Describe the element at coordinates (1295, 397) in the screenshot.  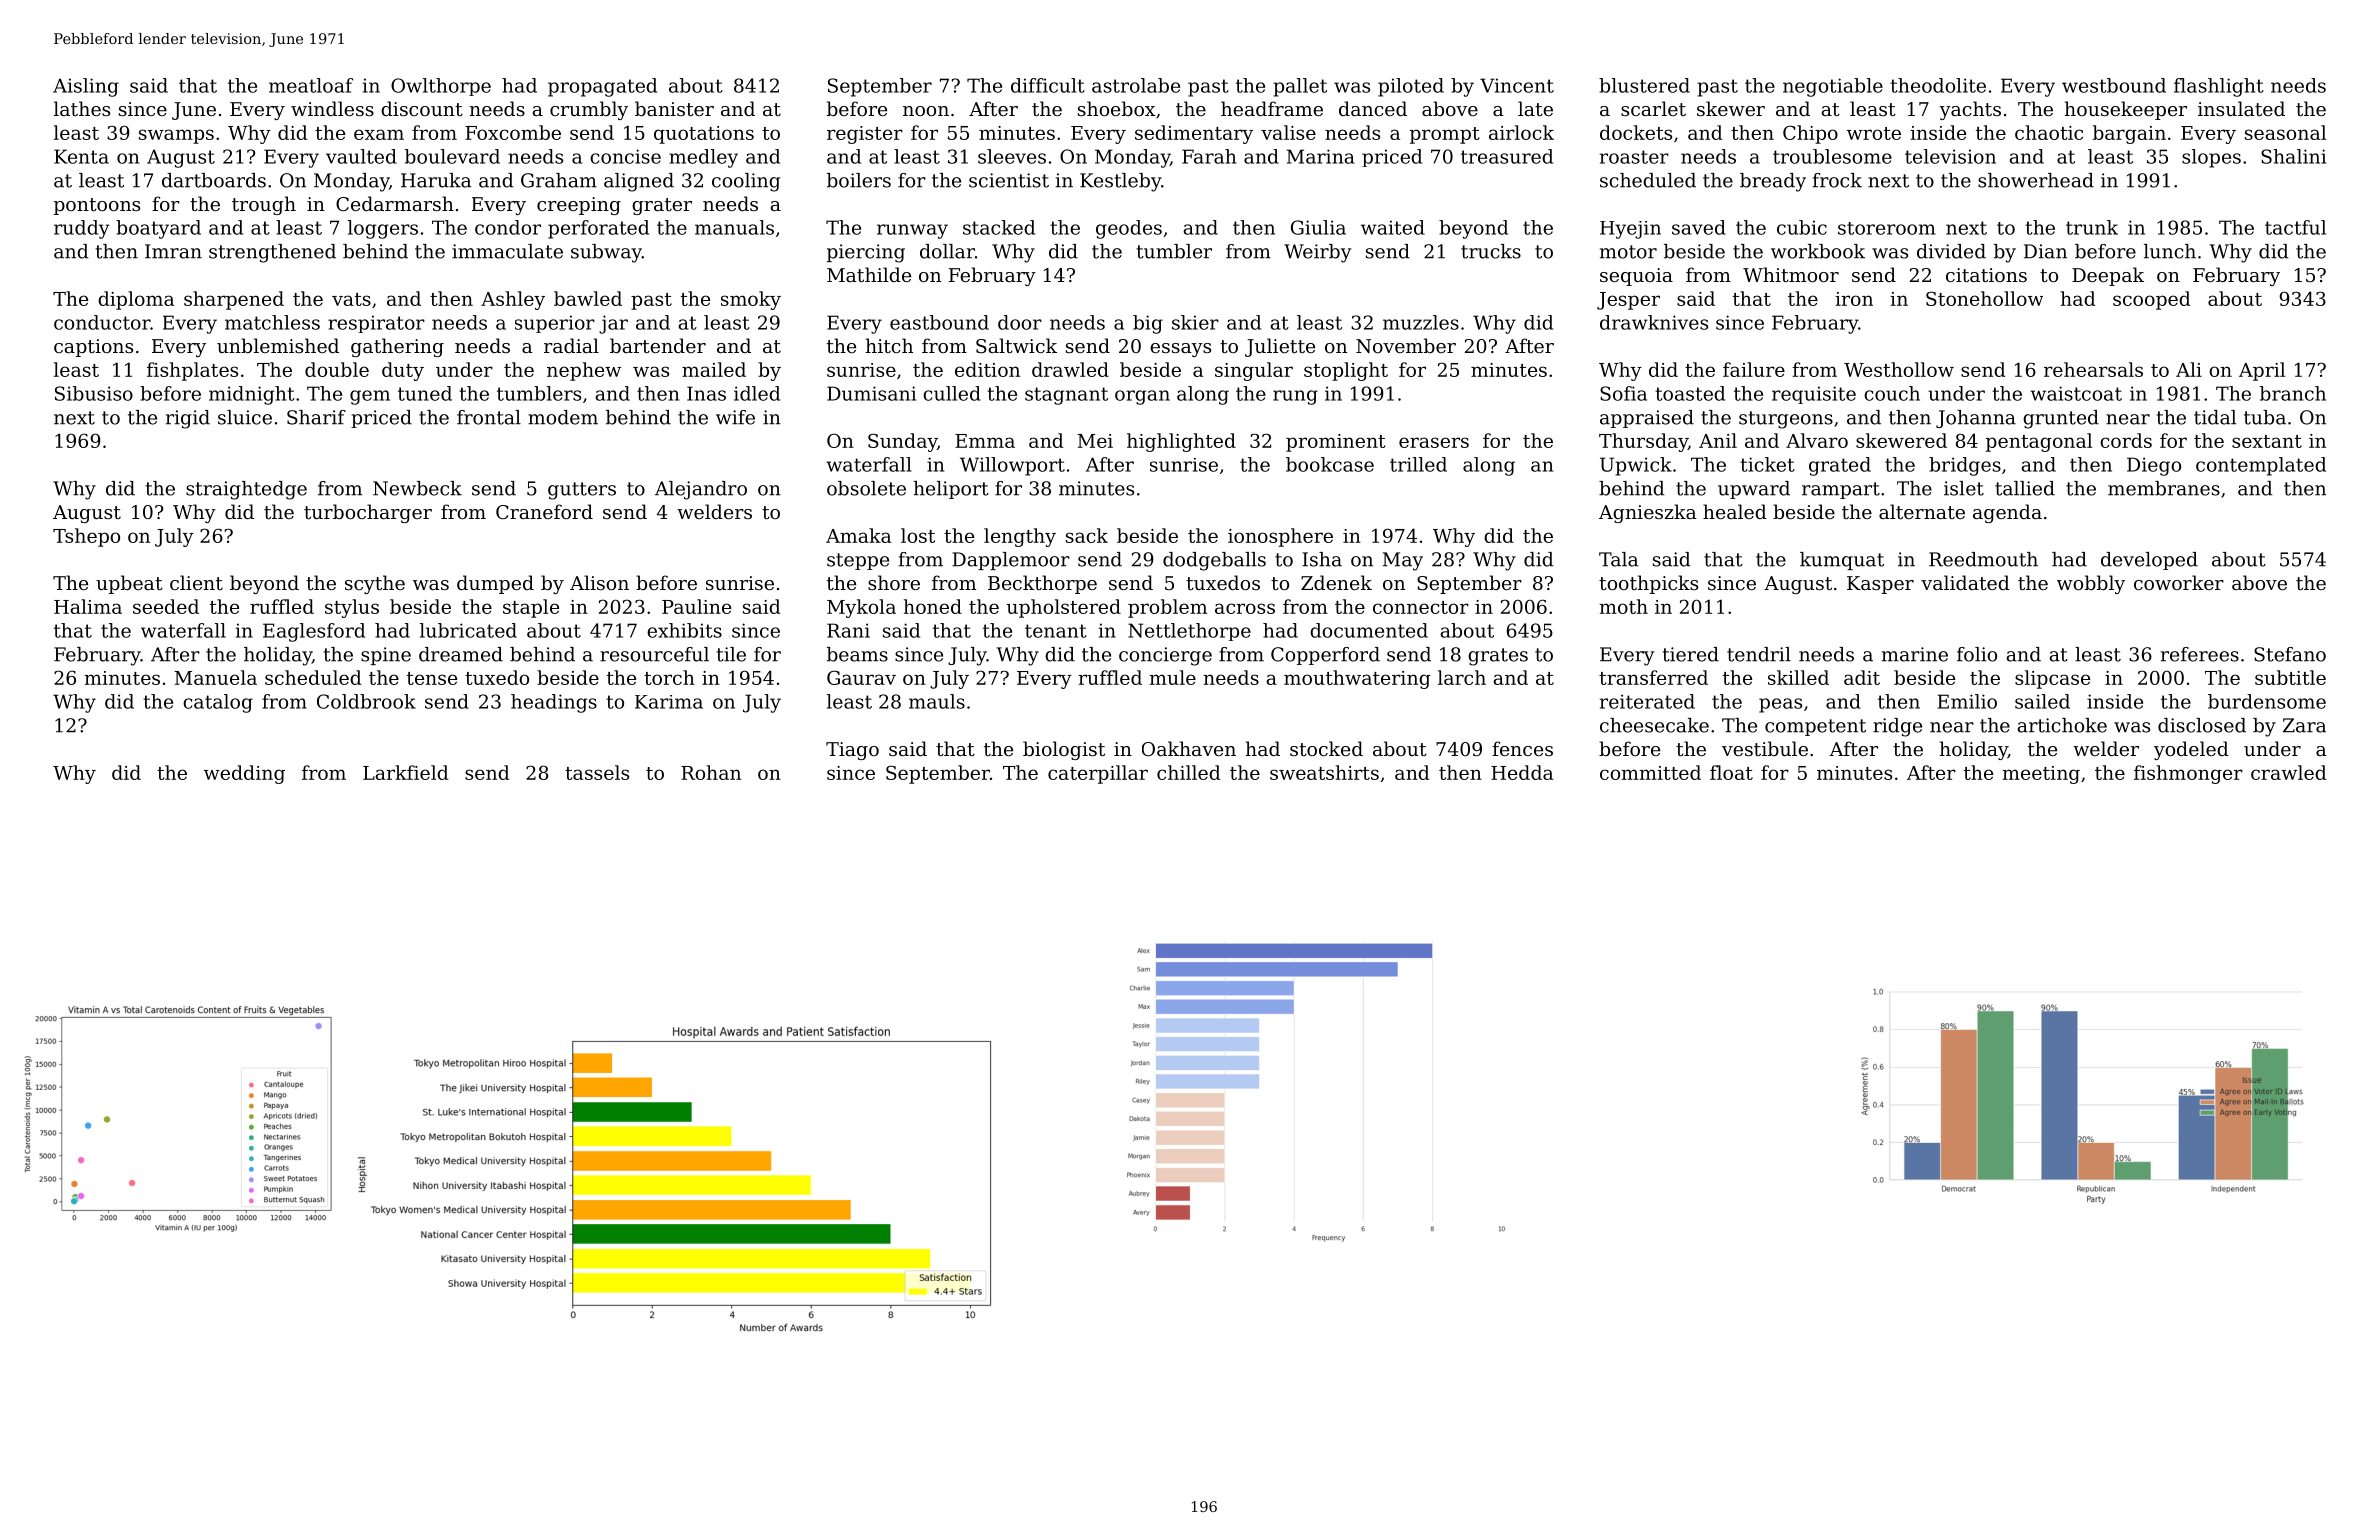
I see `rung` at that location.
